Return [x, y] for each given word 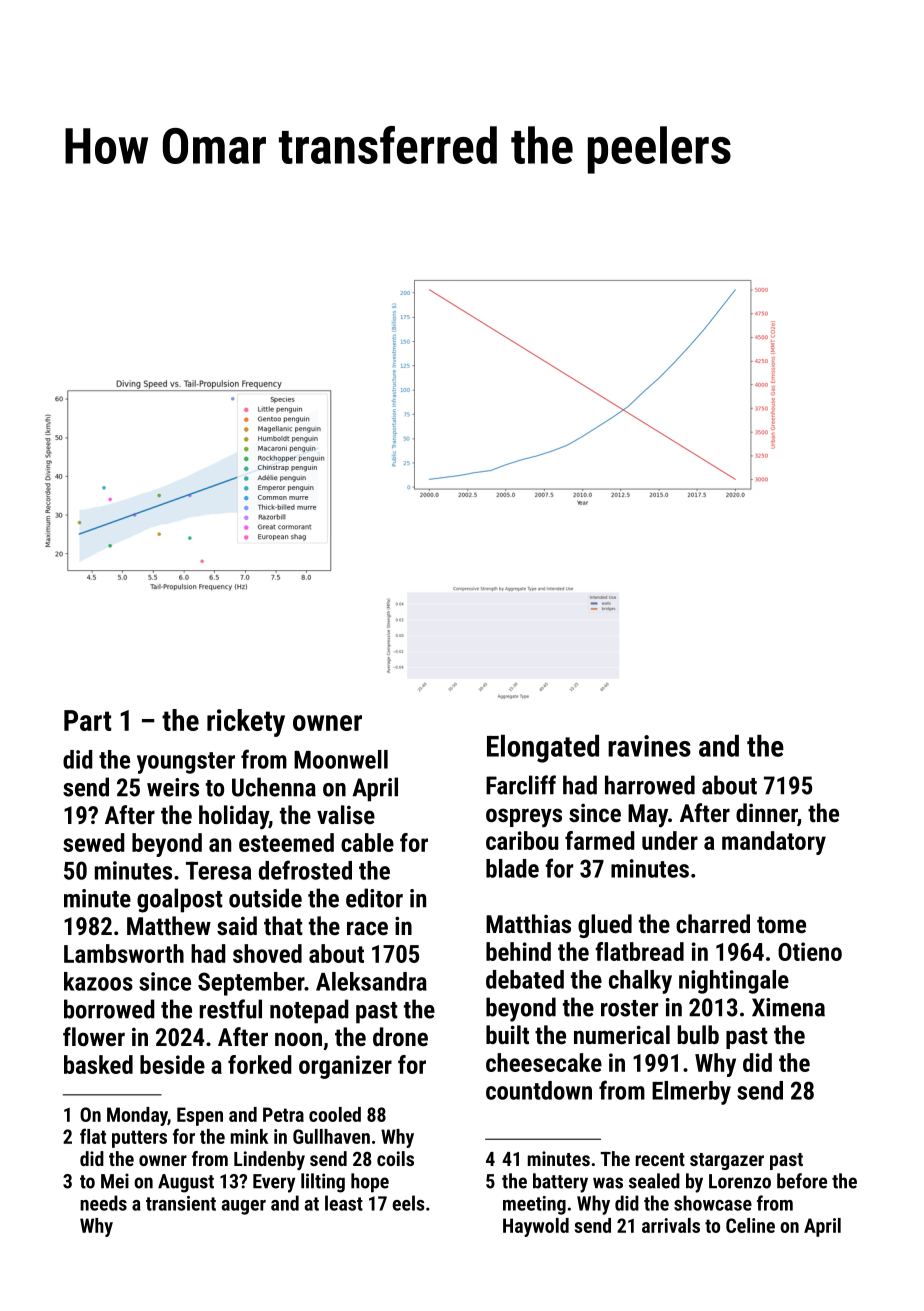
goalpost [180, 900]
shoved [267, 953]
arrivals [671, 1225]
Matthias [528, 923]
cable [367, 842]
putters [139, 1139]
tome [781, 924]
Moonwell [341, 759]
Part [87, 720]
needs [103, 1203]
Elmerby [691, 1093]
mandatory [774, 843]
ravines [649, 746]
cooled [335, 1114]
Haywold [536, 1227]
